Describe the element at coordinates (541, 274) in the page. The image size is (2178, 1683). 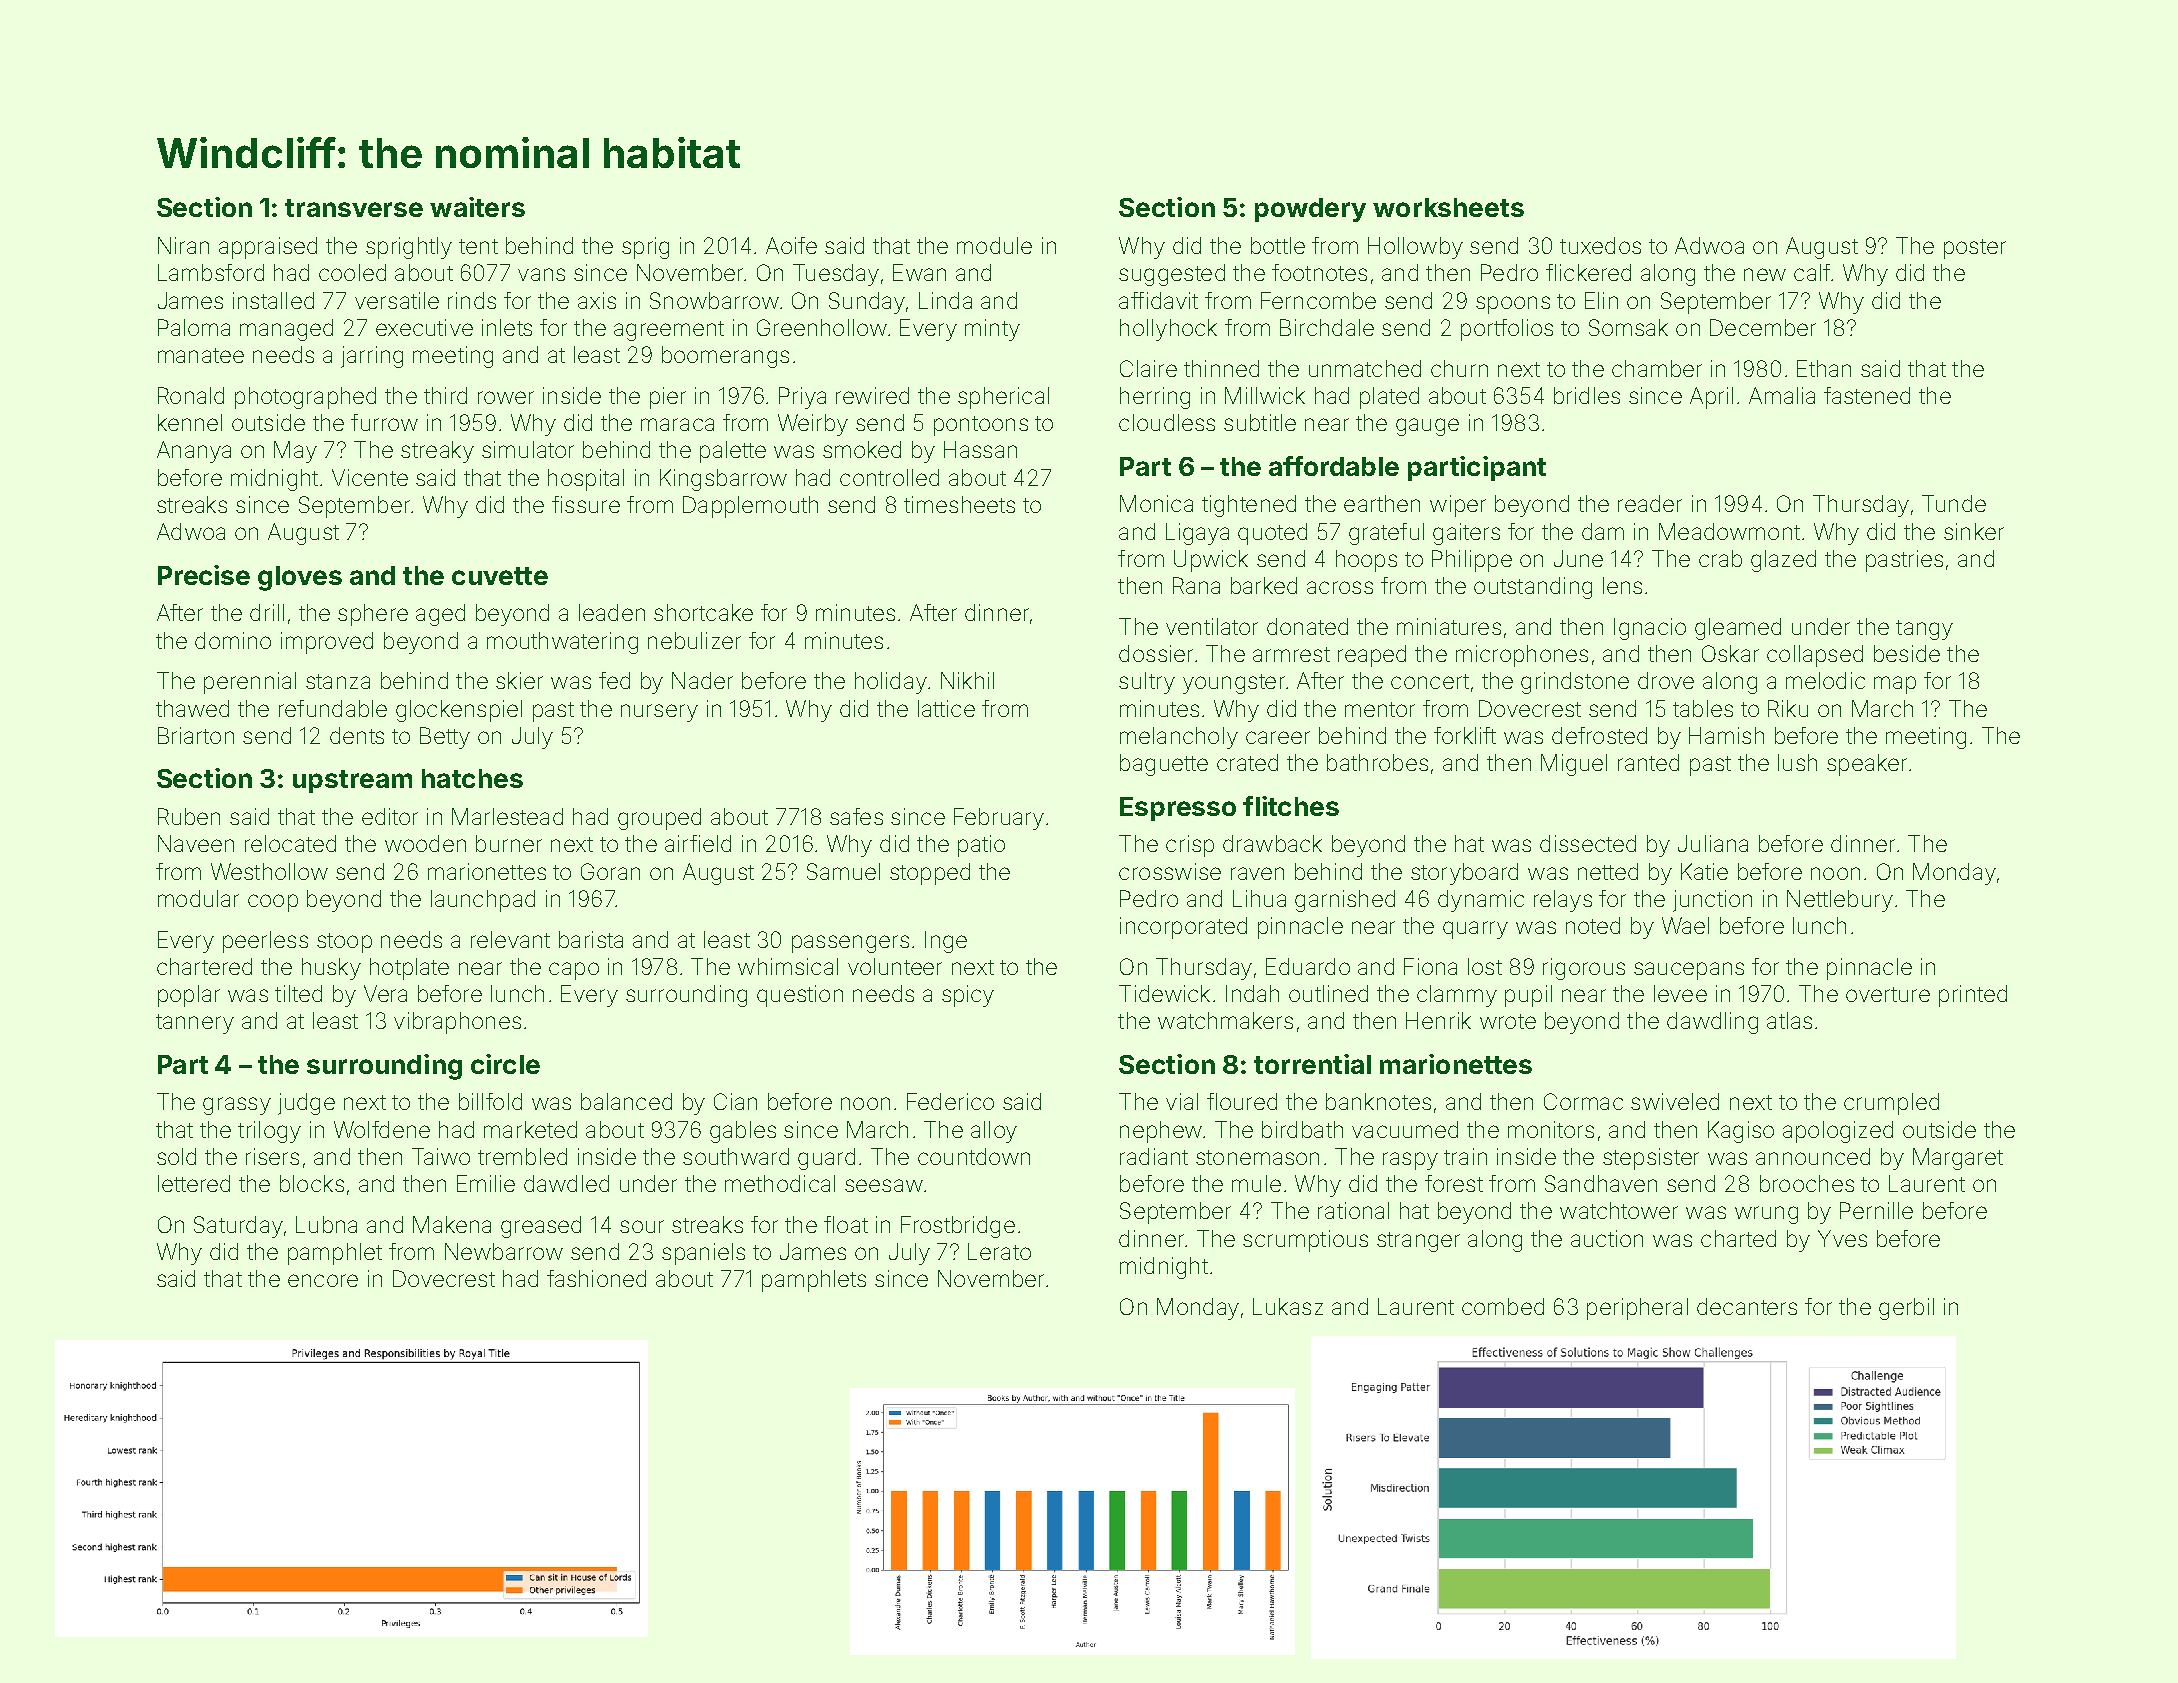
I see `vans` at that location.
